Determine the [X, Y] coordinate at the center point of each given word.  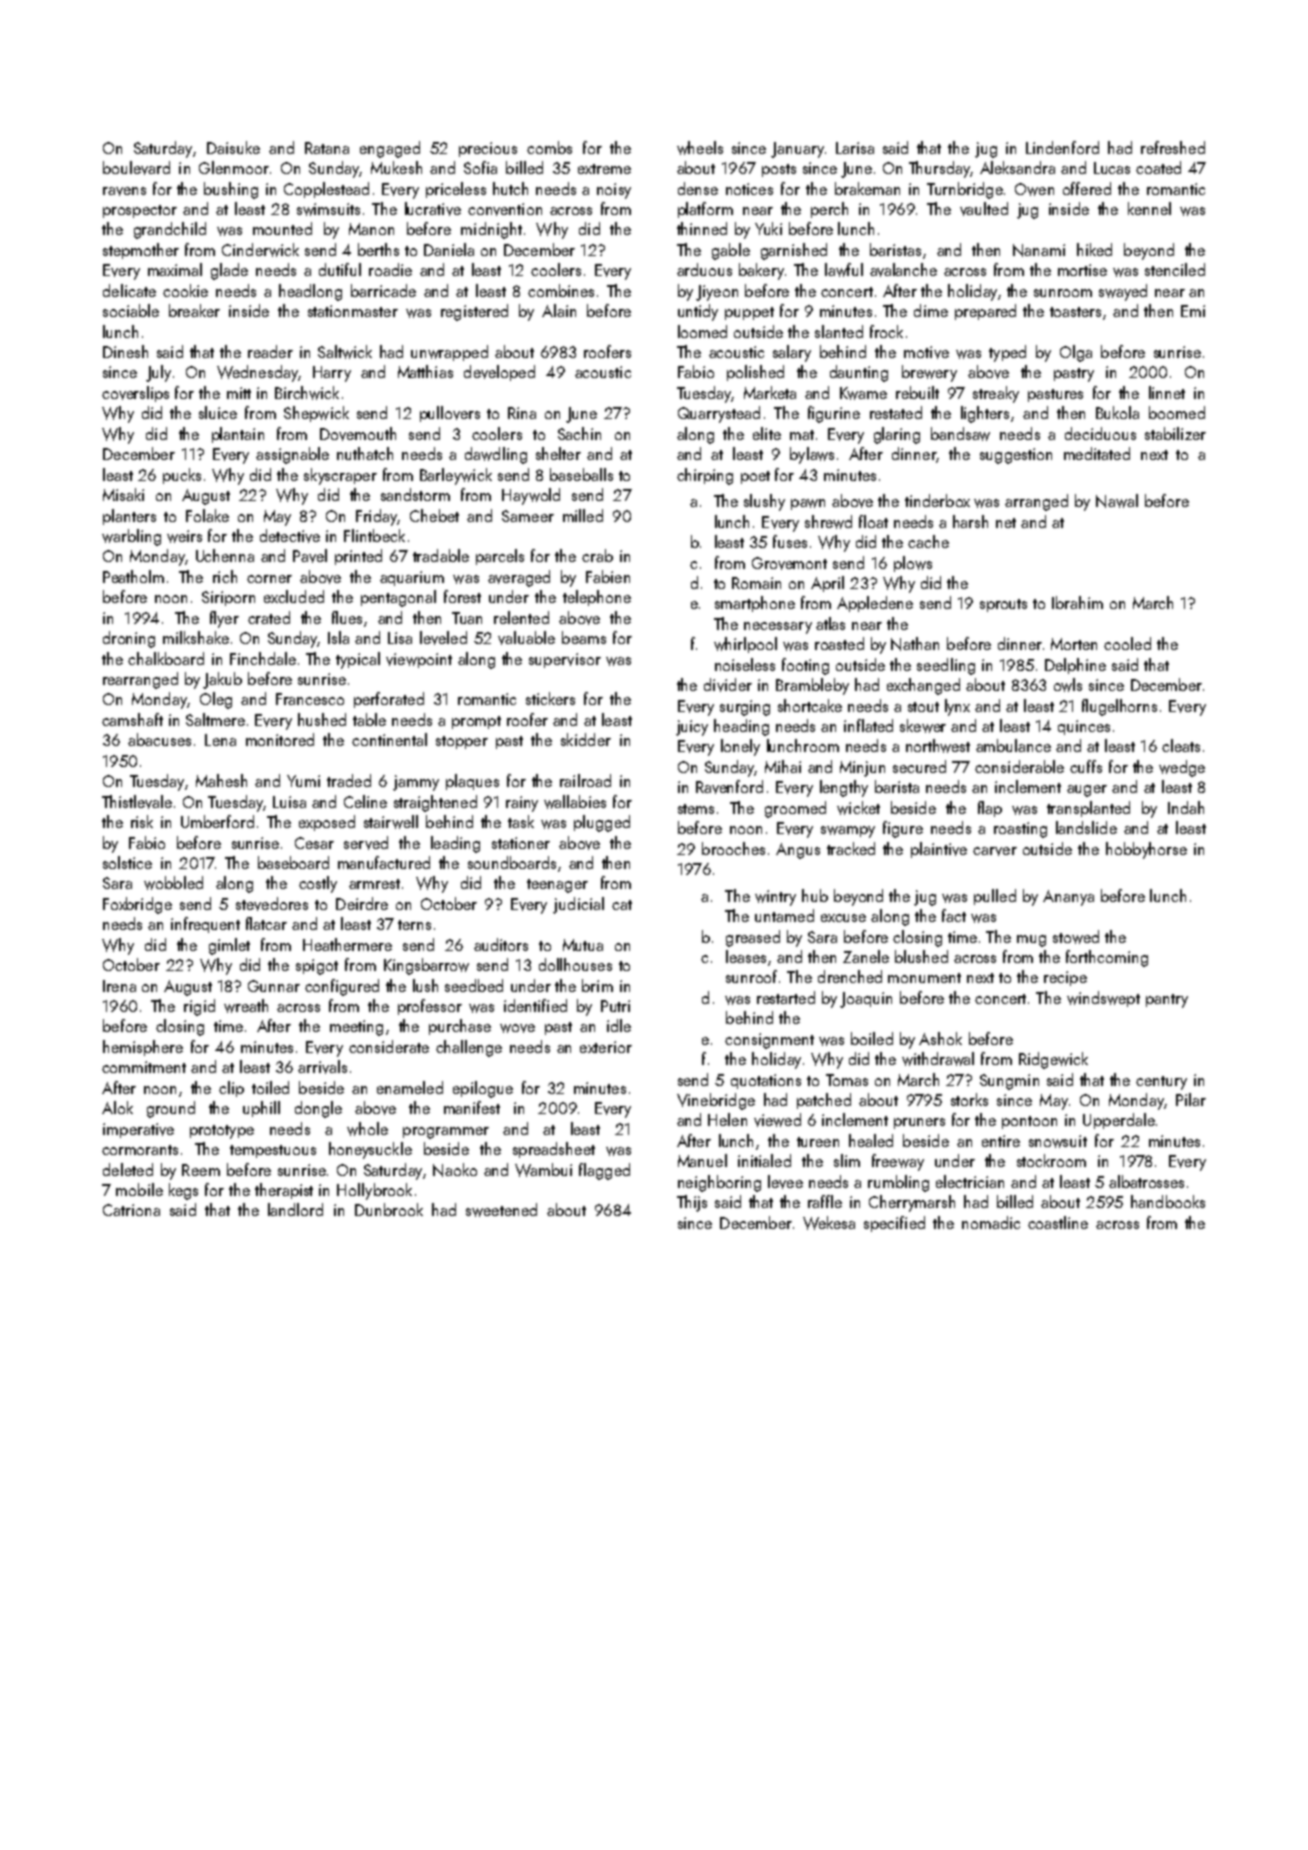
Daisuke [233, 147]
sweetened [501, 1210]
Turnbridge [965, 190]
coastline [1058, 1222]
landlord [295, 1209]
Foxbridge [137, 905]
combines [561, 290]
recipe [1065, 978]
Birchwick [307, 393]
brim [597, 985]
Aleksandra [1017, 167]
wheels [700, 148]
